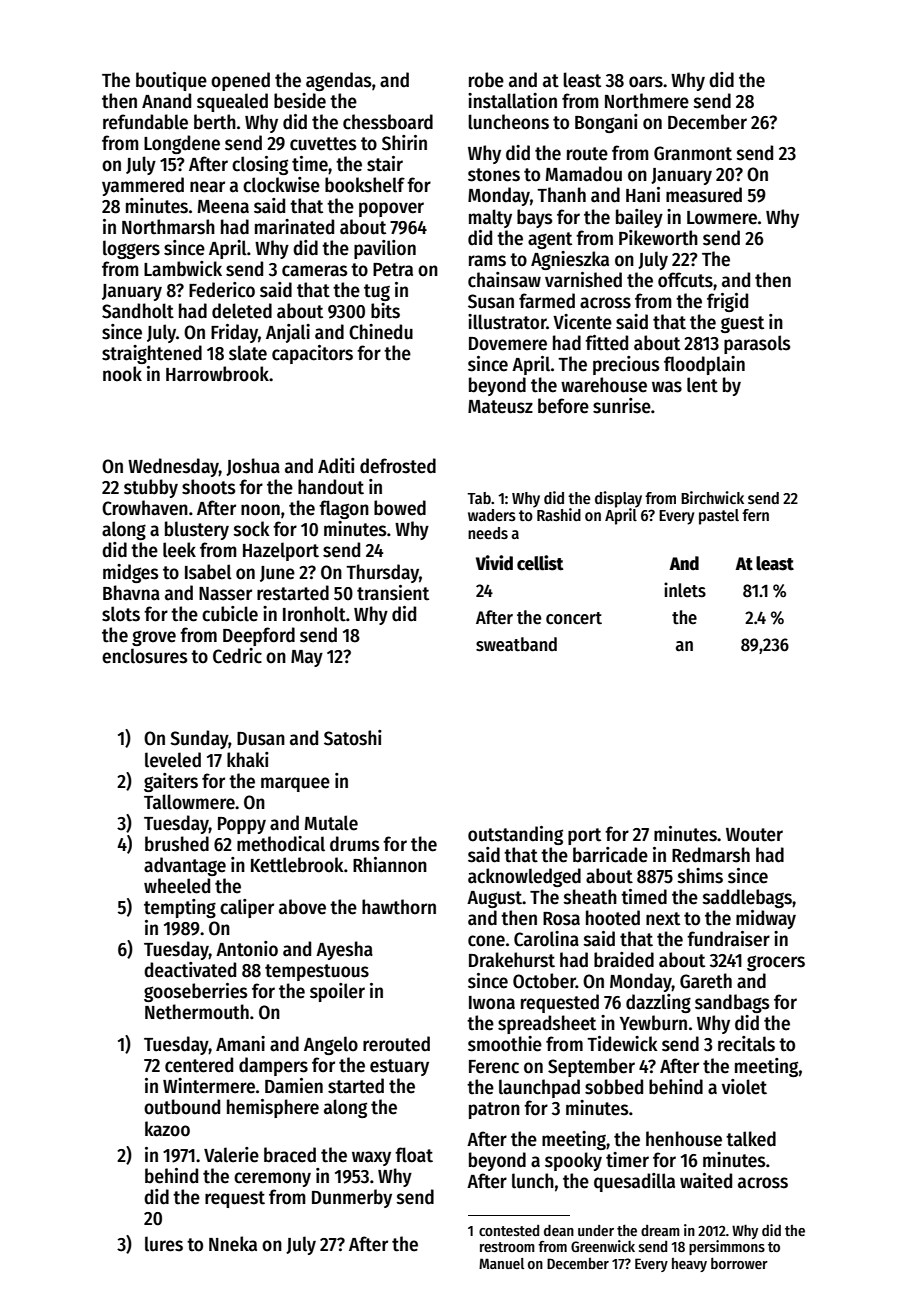 Image resolution: width=908 pixels, height=1316 pixels. I want to click on patron, so click(494, 1110).
